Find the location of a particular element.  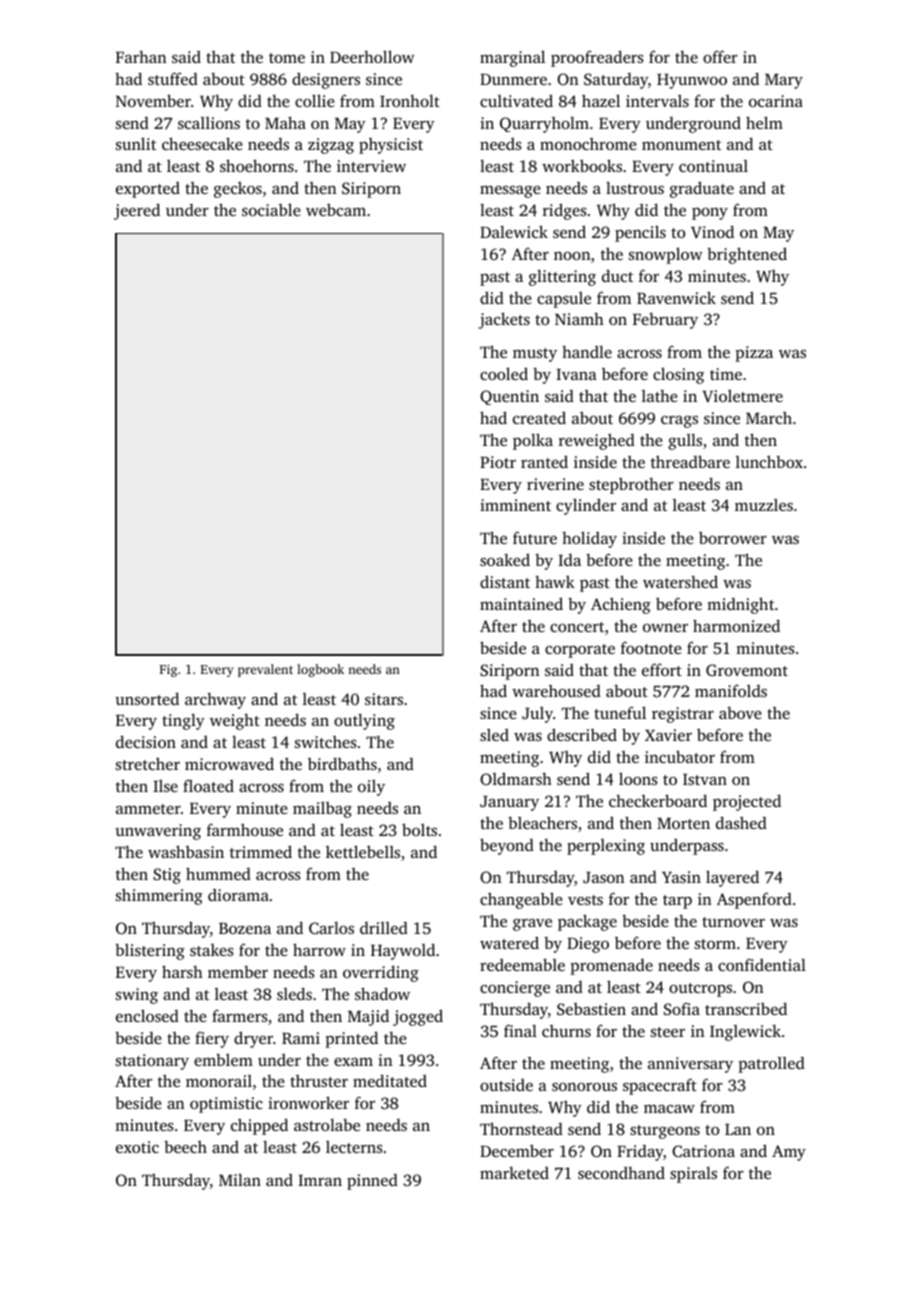

webcam is located at coordinates (336, 210).
